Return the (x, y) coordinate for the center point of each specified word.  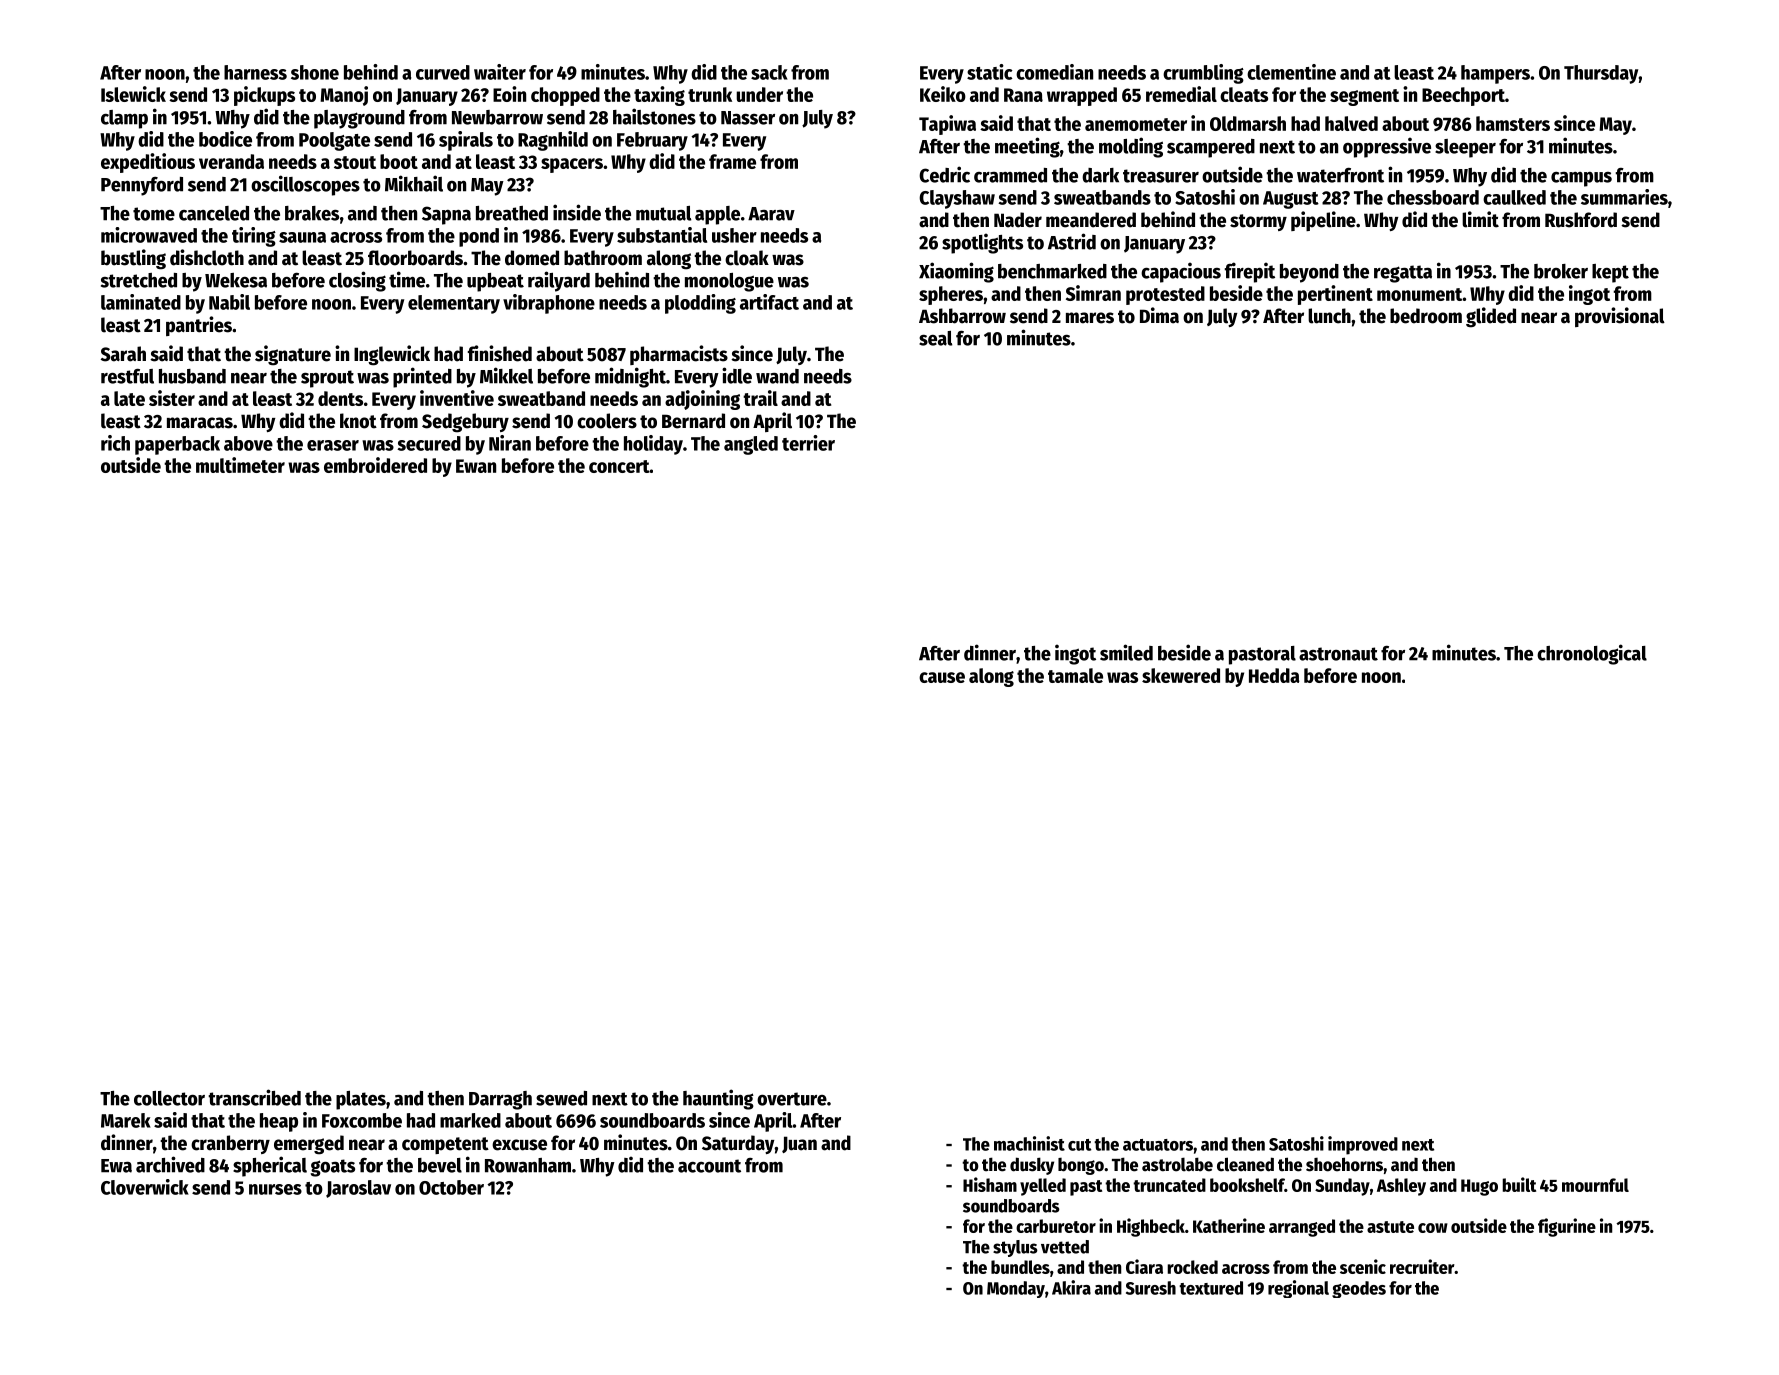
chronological (1592, 654)
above (248, 443)
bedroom (1426, 316)
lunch (1329, 316)
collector (169, 1098)
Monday (1016, 1289)
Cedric (944, 174)
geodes (1359, 1289)
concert (619, 466)
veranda (231, 161)
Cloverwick (145, 1187)
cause (942, 677)
